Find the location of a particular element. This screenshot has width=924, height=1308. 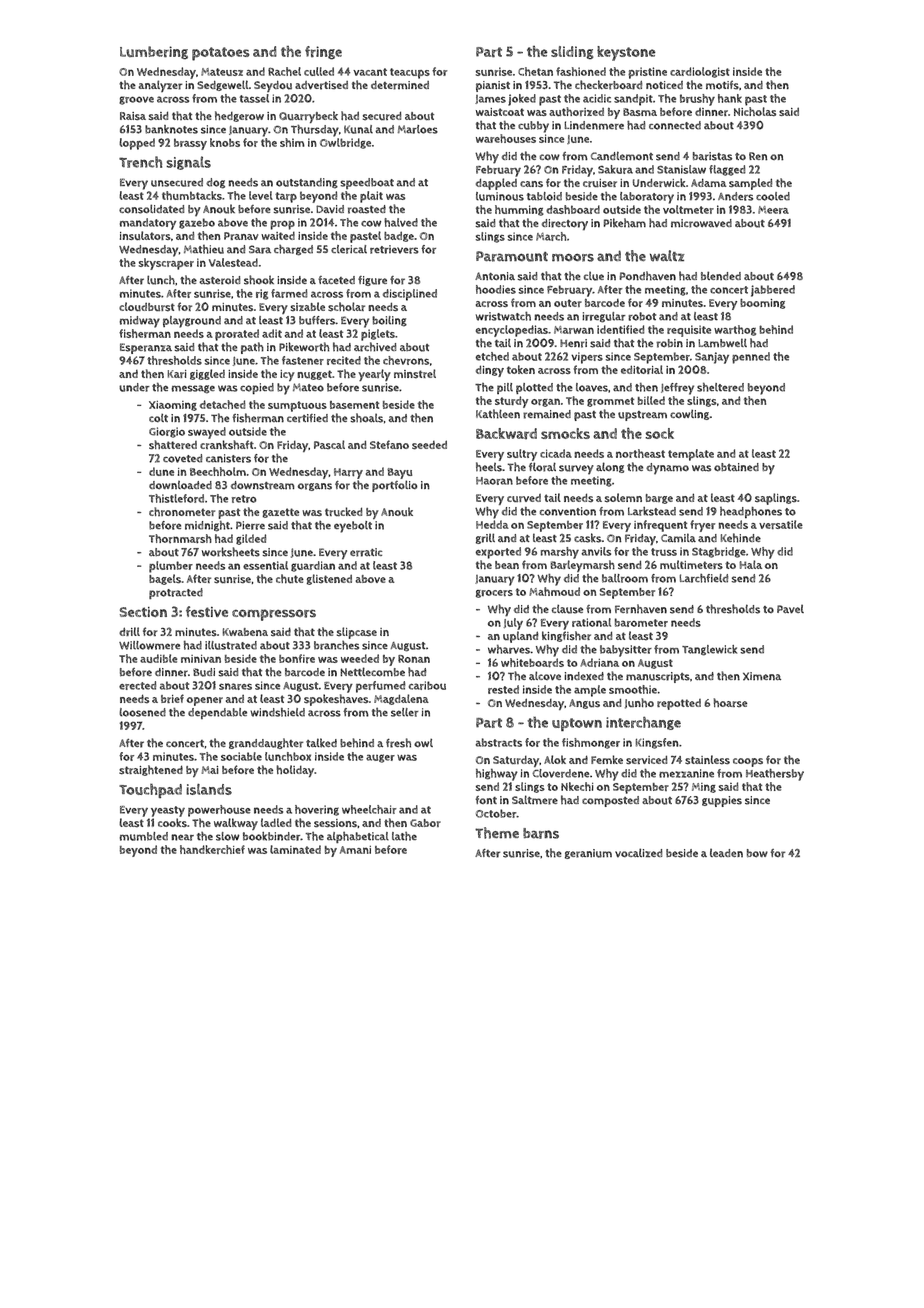

flagged is located at coordinates (727, 170).
